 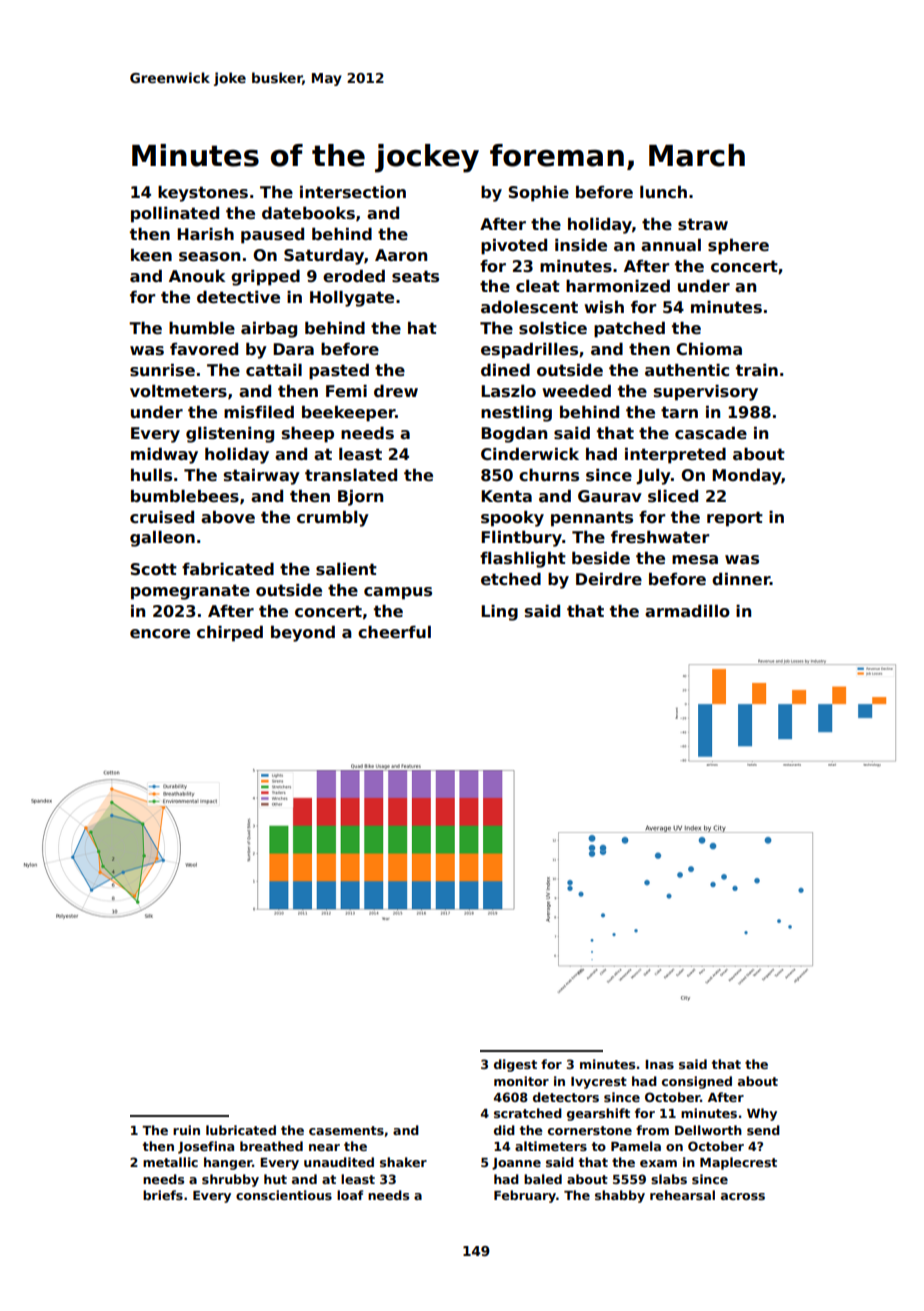 I want to click on keystones, so click(x=203, y=194).
